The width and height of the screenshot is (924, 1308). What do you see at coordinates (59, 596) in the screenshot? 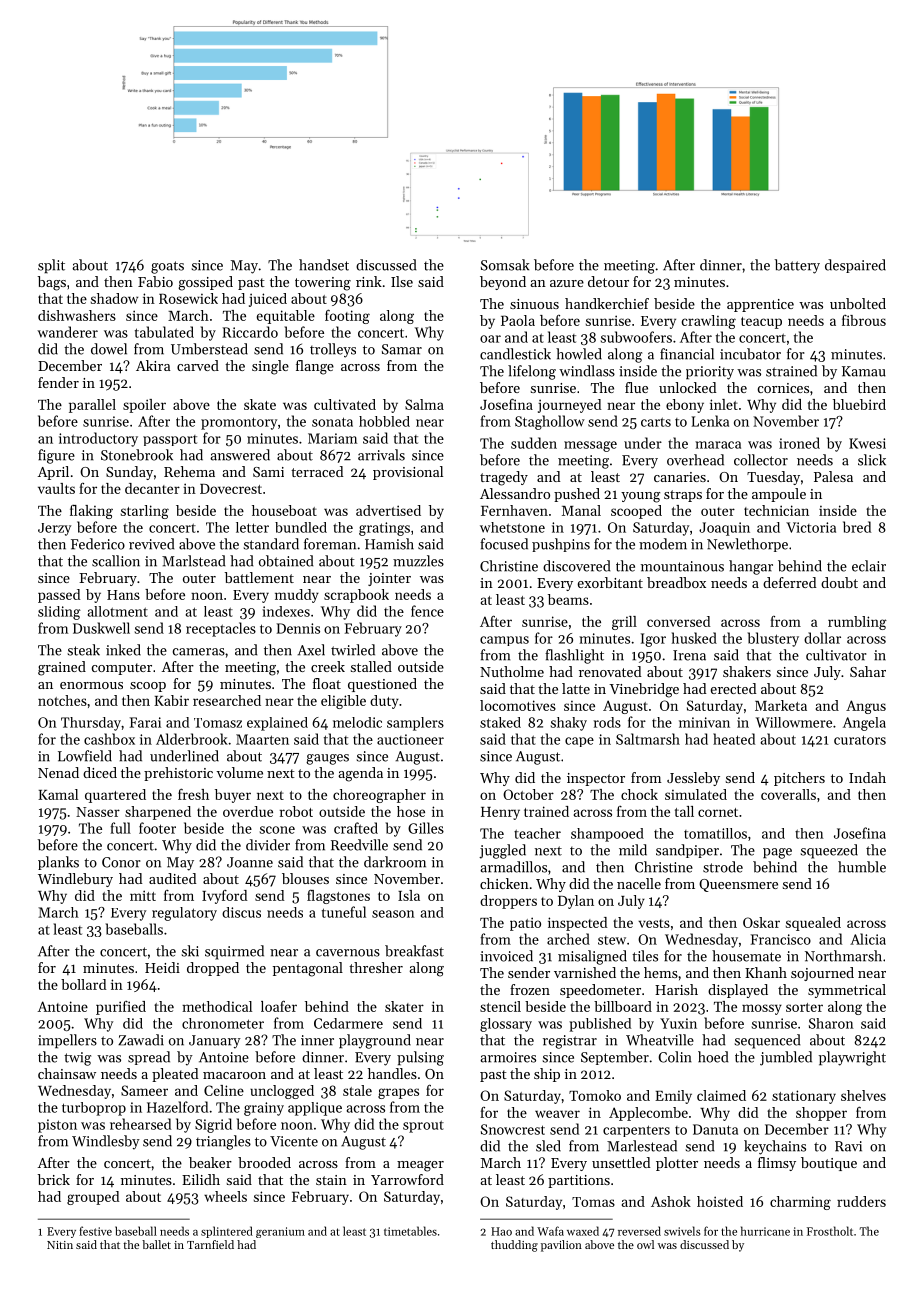
I see `passed` at bounding box center [59, 596].
